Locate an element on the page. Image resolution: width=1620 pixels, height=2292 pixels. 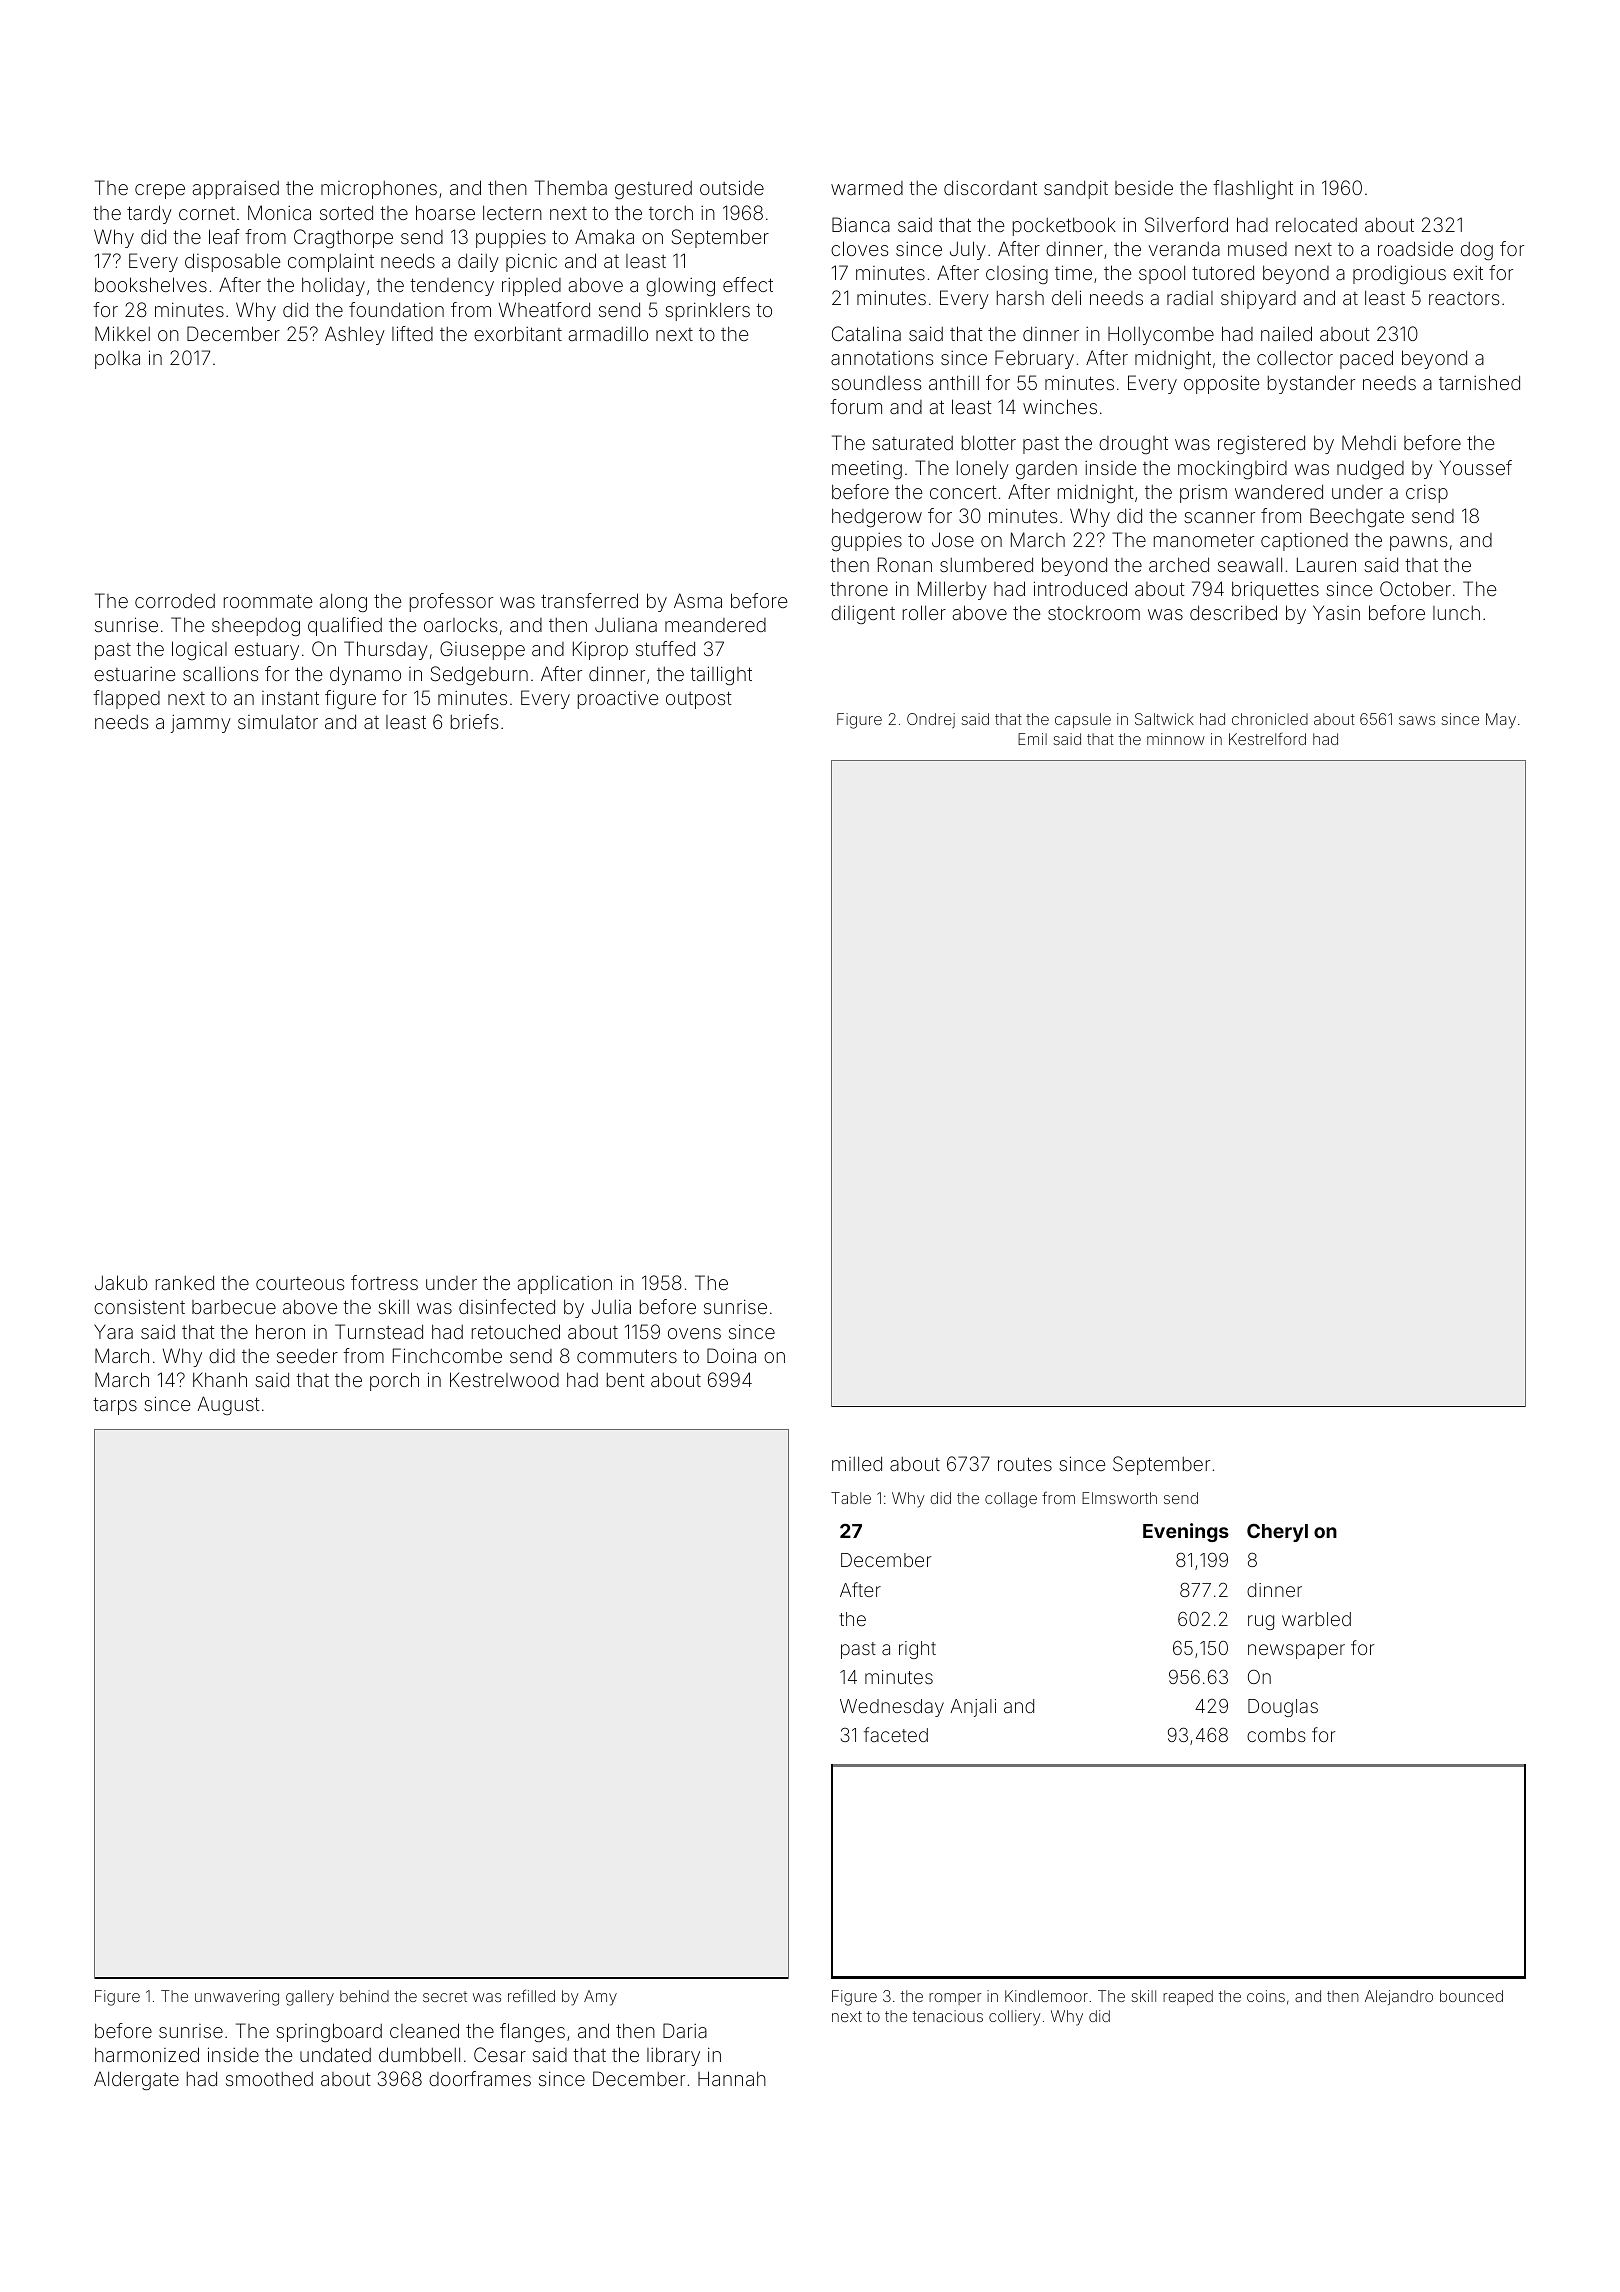
warbled is located at coordinates (1316, 1619).
